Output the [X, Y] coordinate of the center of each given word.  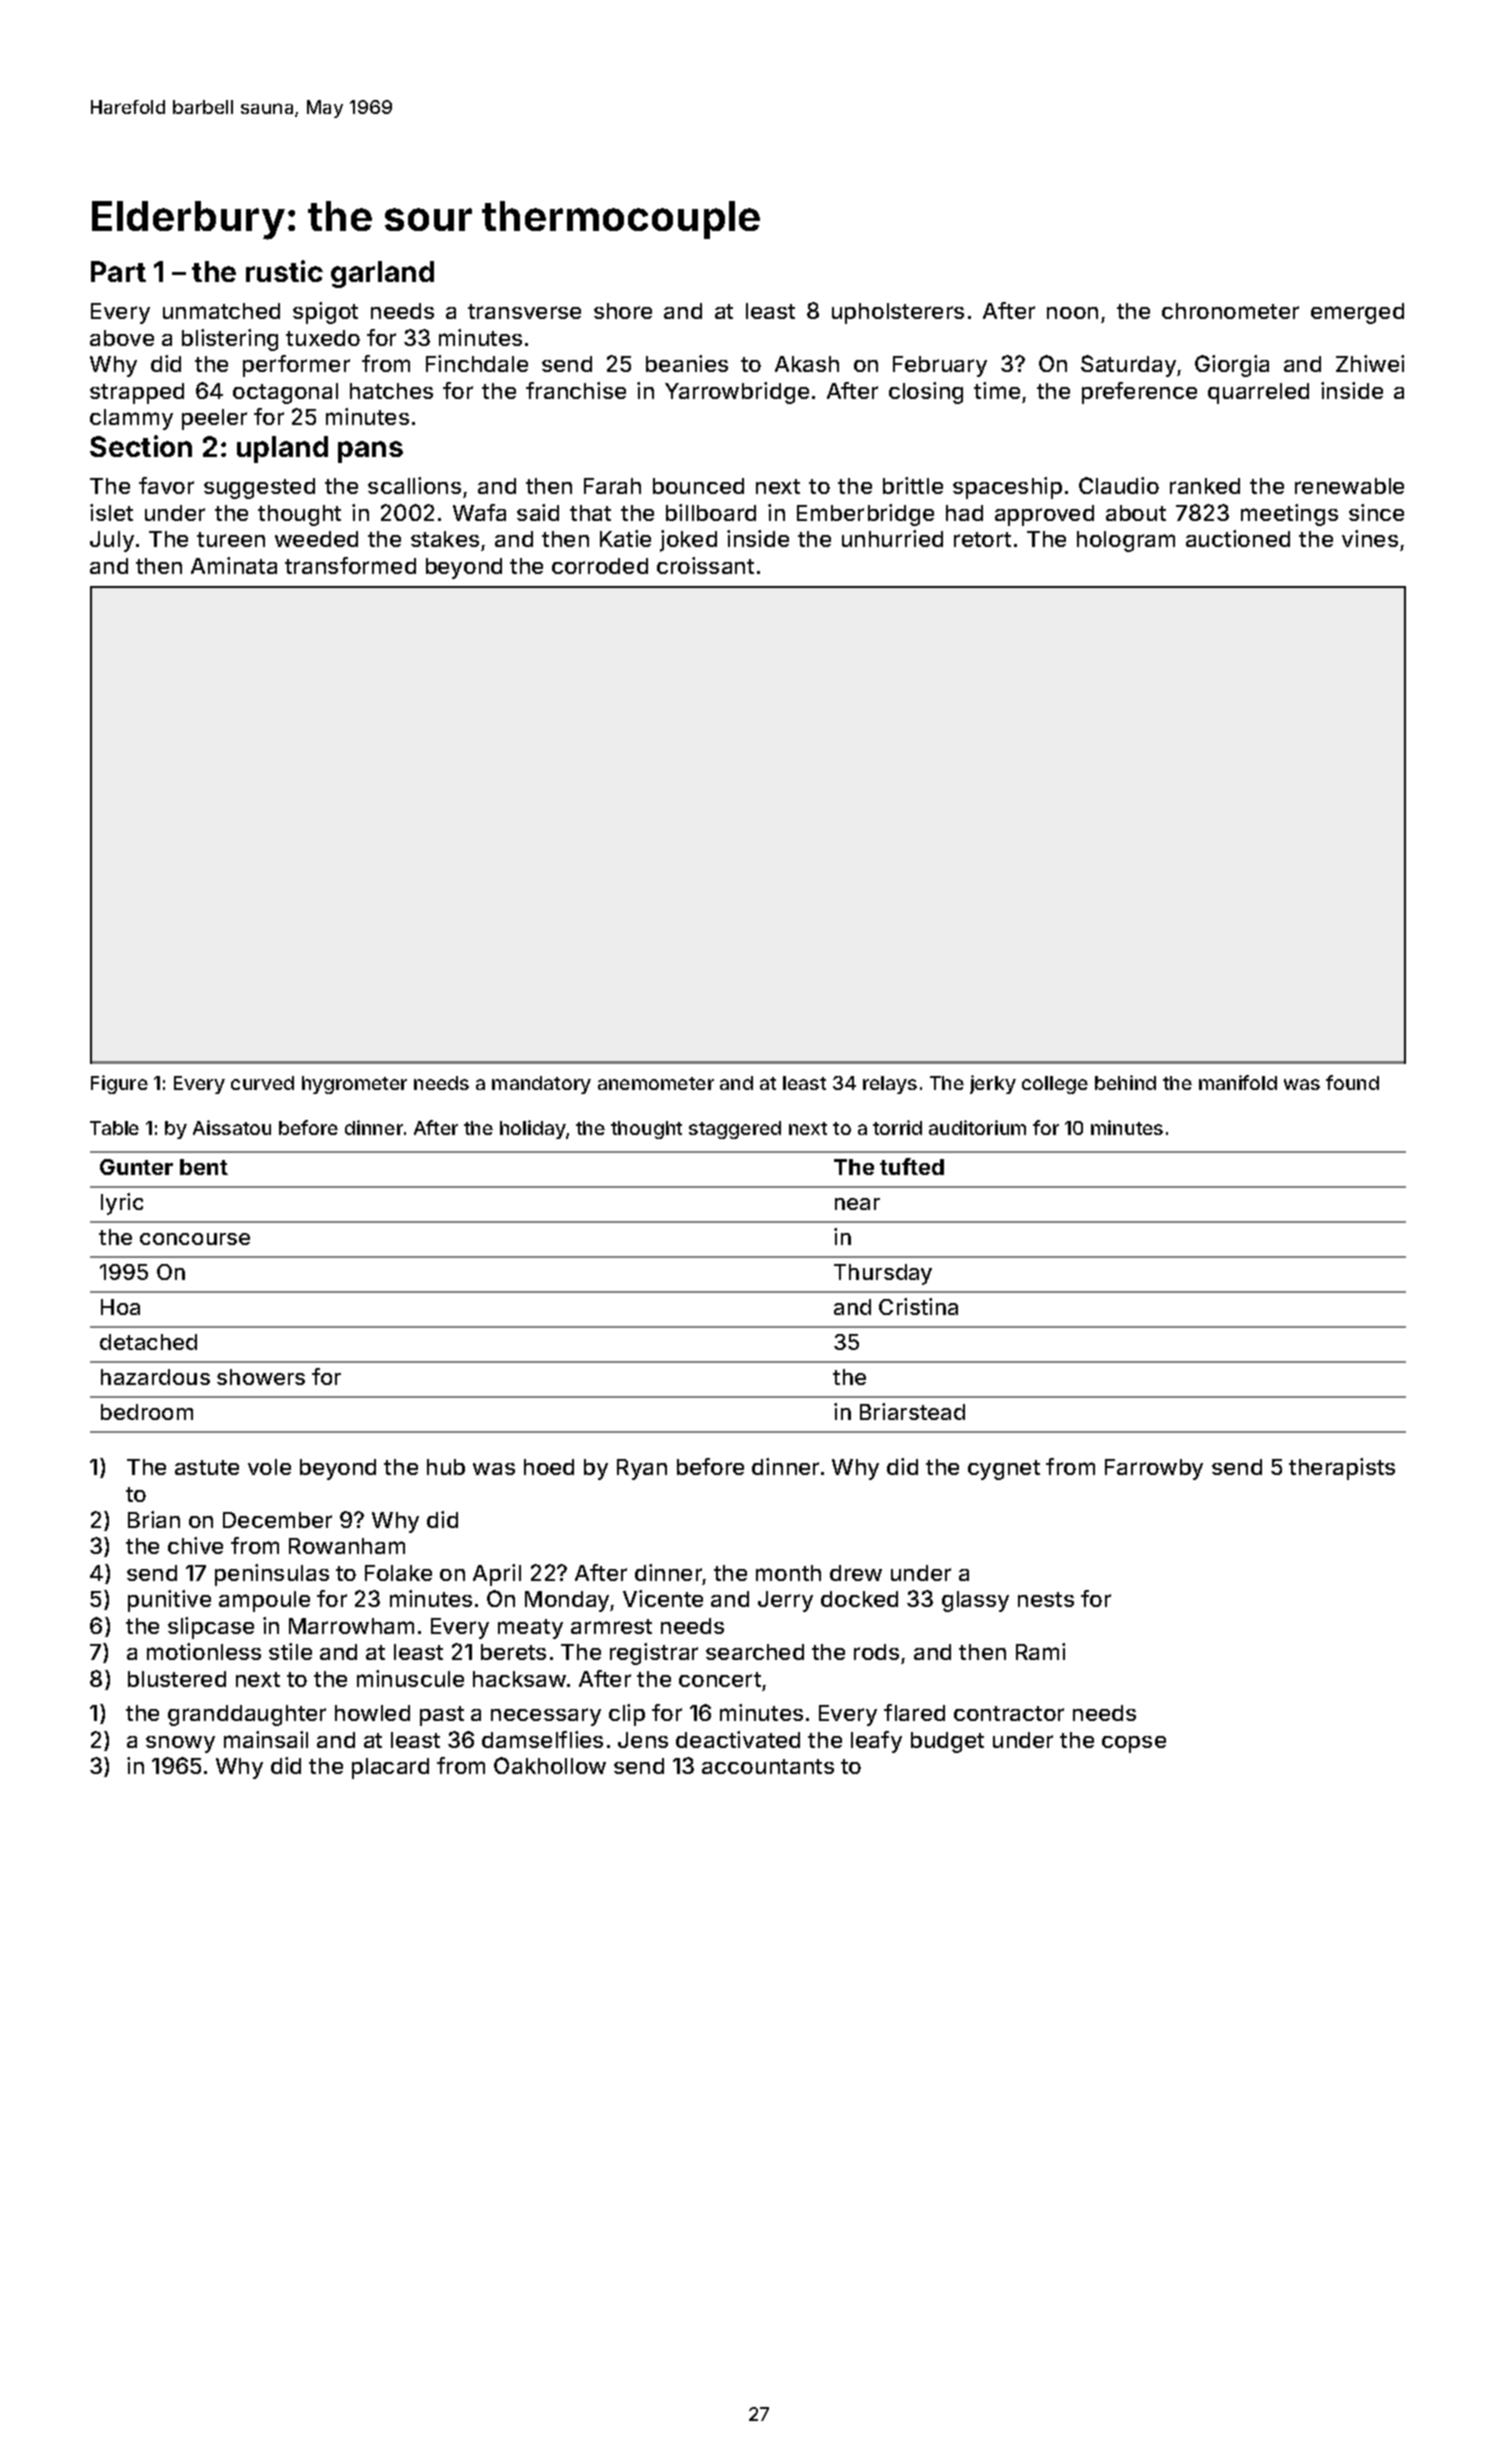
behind [1125, 1082]
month [788, 1573]
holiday [533, 1129]
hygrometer [354, 1085]
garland [382, 274]
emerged [1357, 313]
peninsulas [272, 1575]
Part [118, 271]
